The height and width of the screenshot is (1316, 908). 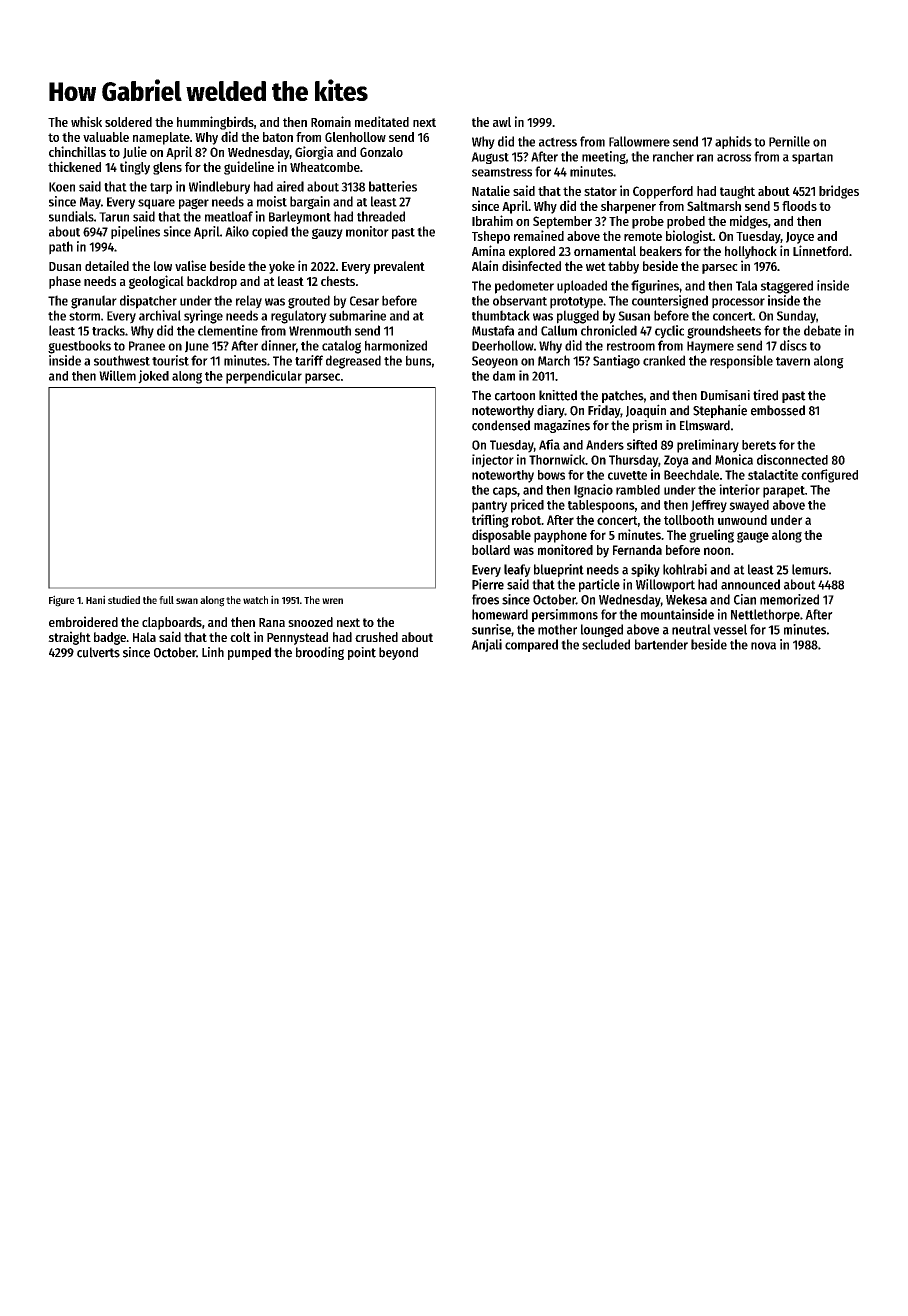 I want to click on March, so click(x=554, y=360).
